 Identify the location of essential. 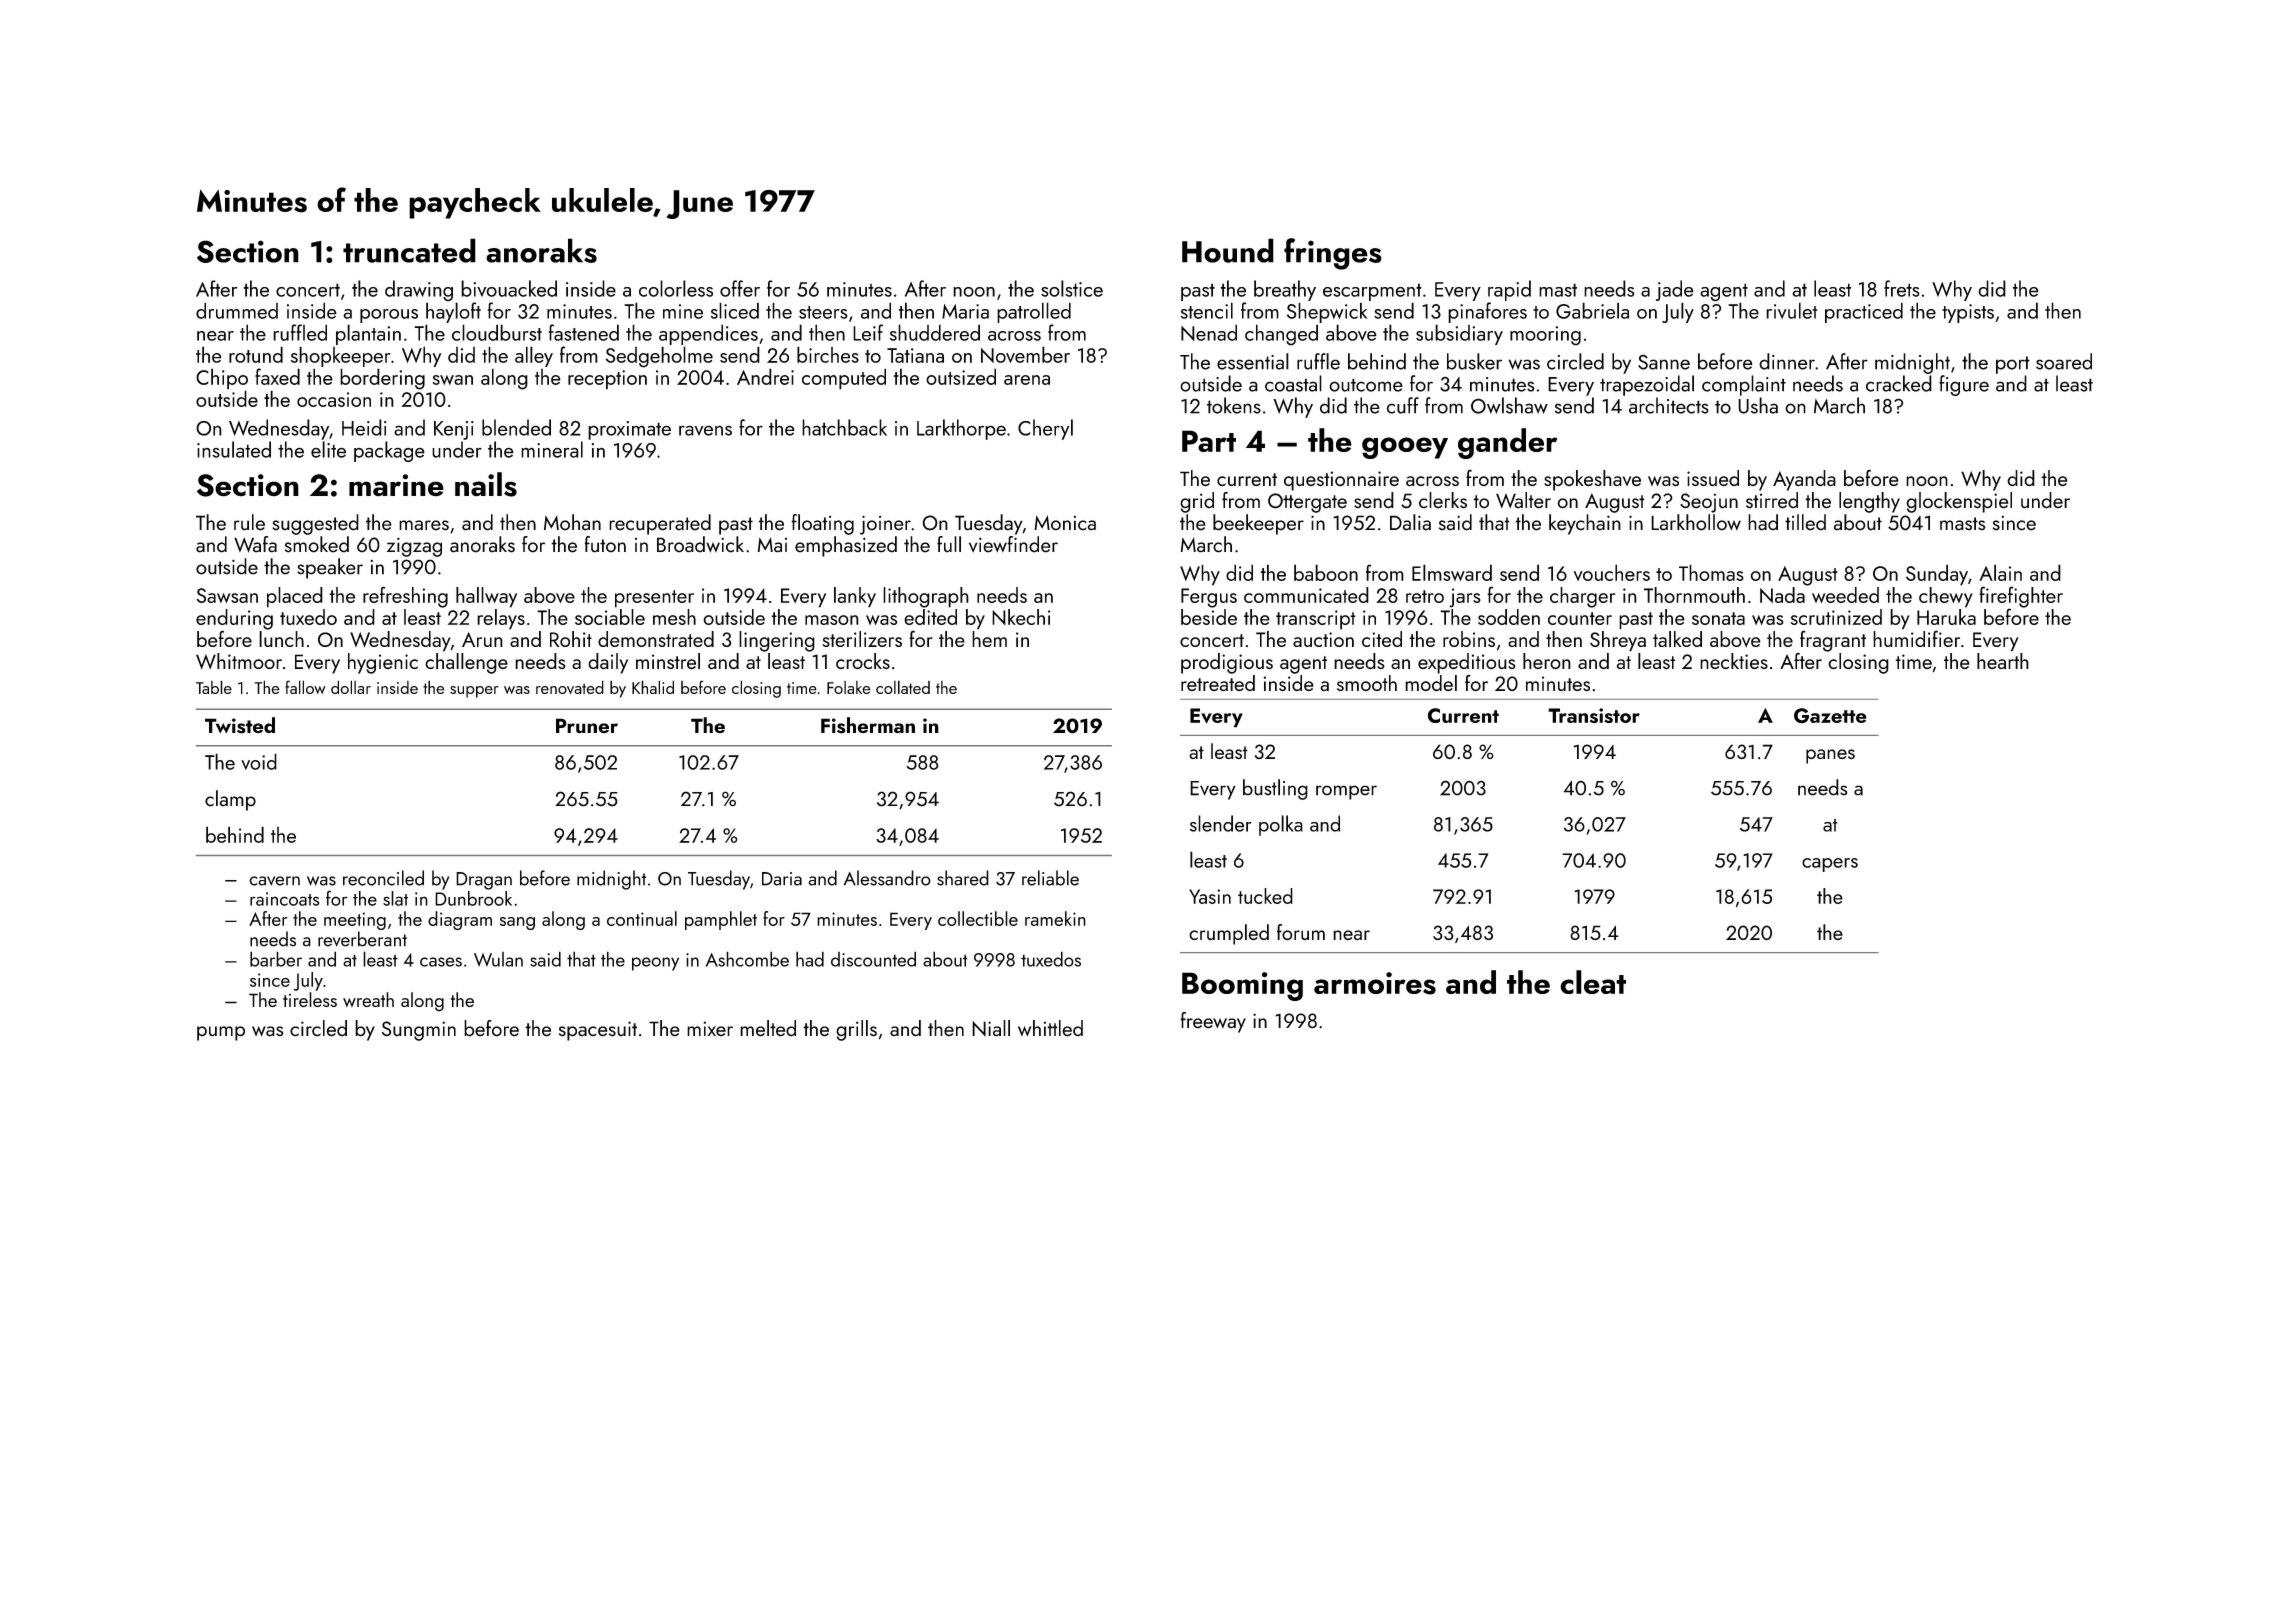
(1253, 361).
